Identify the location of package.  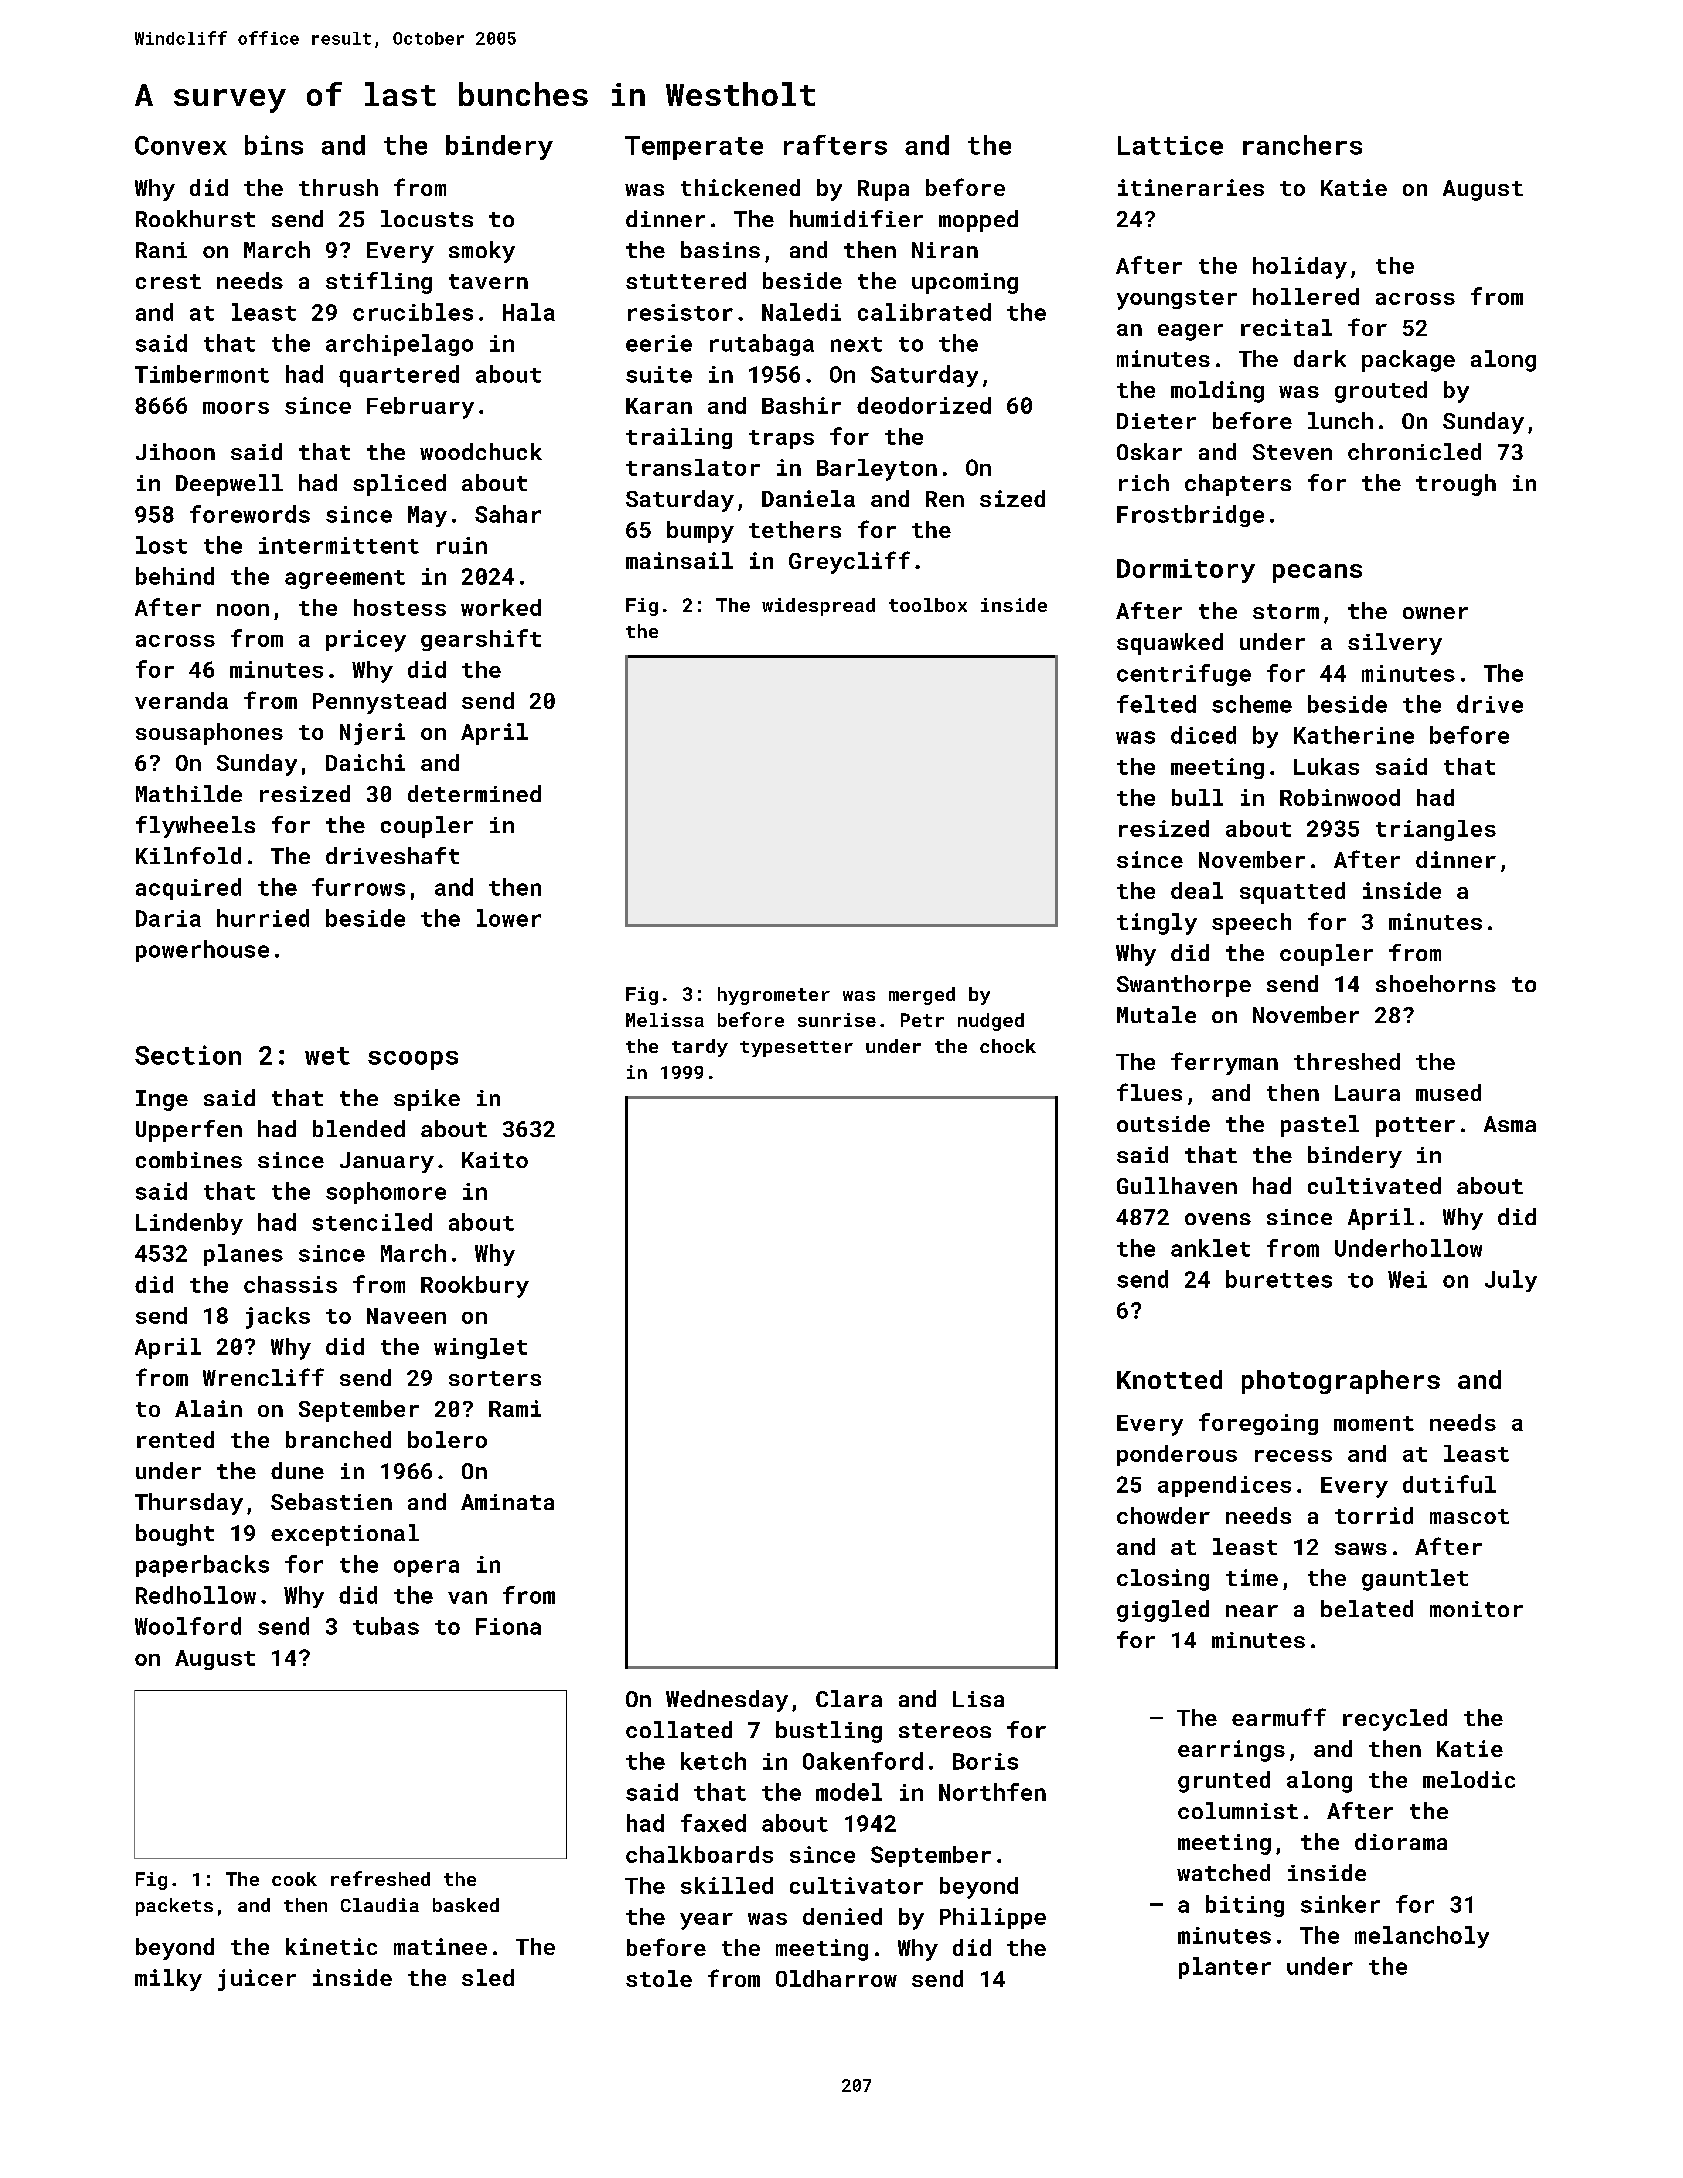
(1408, 361).
